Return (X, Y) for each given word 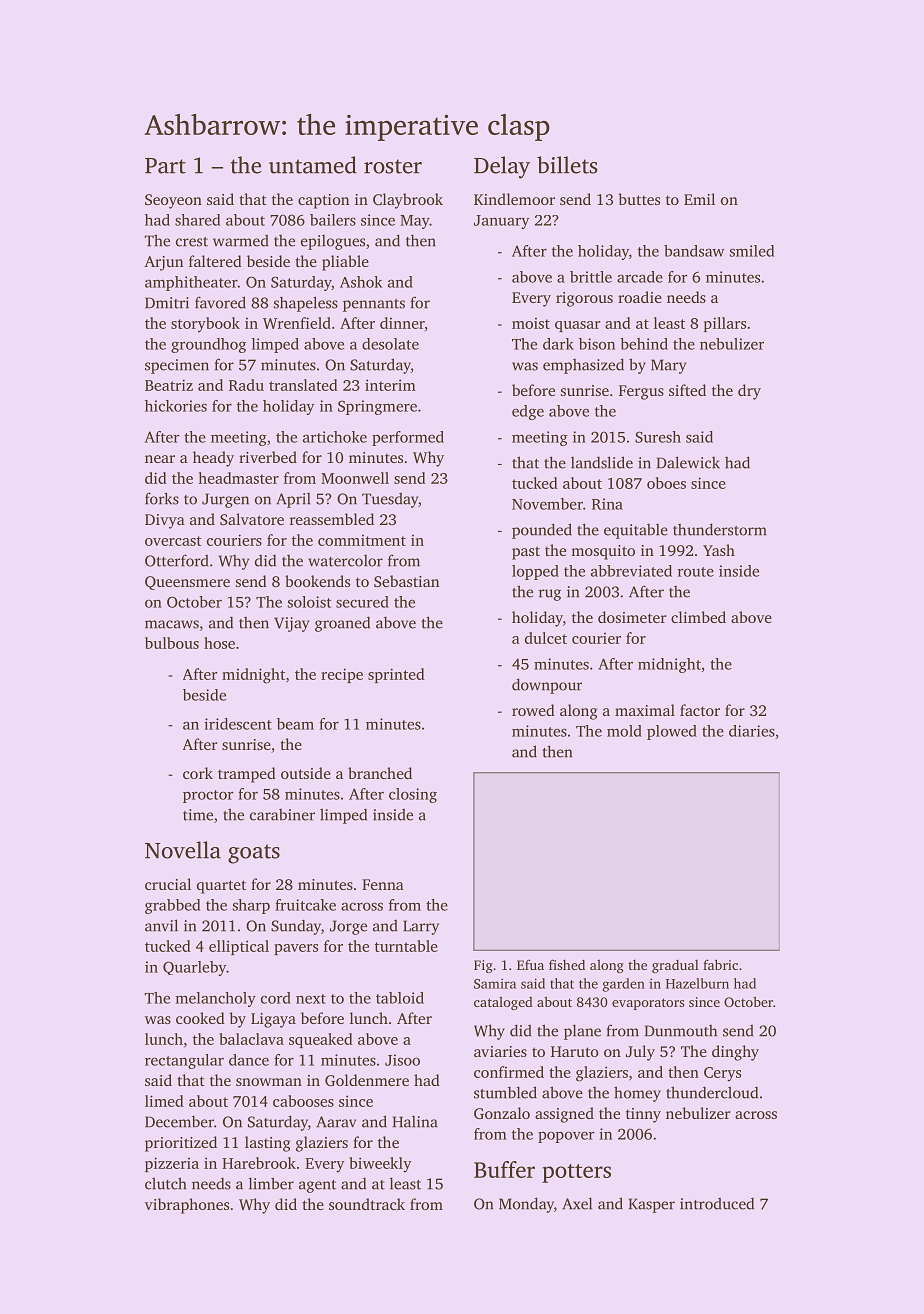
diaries (752, 731)
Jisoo (402, 1060)
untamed (313, 165)
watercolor (345, 561)
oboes (666, 483)
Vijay (291, 624)
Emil (699, 199)
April (293, 500)
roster (393, 166)
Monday (526, 1205)
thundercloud (712, 1092)
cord (276, 998)
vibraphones (187, 1206)
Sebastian (406, 581)
